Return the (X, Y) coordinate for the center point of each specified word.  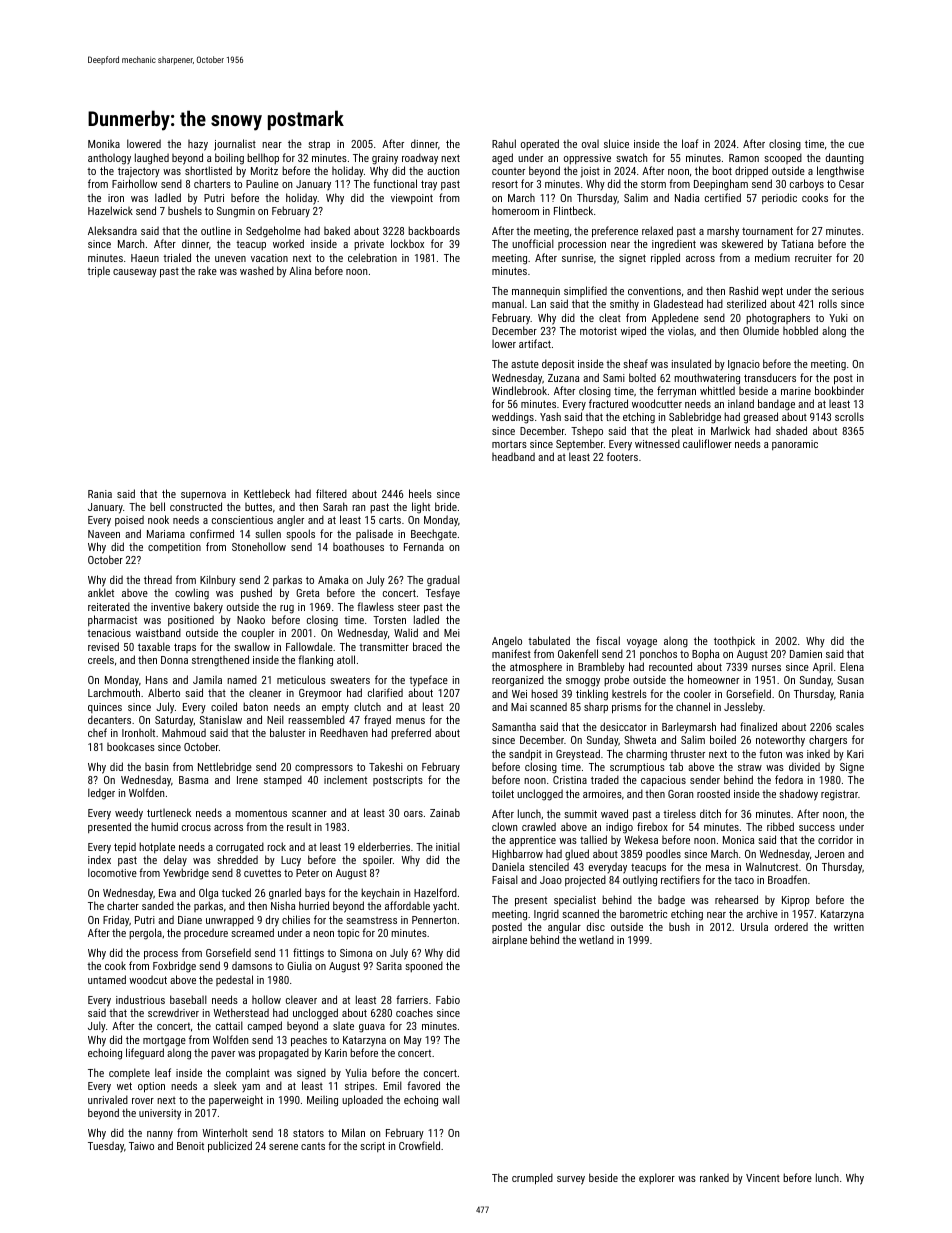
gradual (443, 581)
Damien (806, 654)
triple (98, 271)
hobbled (800, 330)
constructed (196, 506)
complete (129, 1073)
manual (508, 303)
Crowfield (419, 1145)
